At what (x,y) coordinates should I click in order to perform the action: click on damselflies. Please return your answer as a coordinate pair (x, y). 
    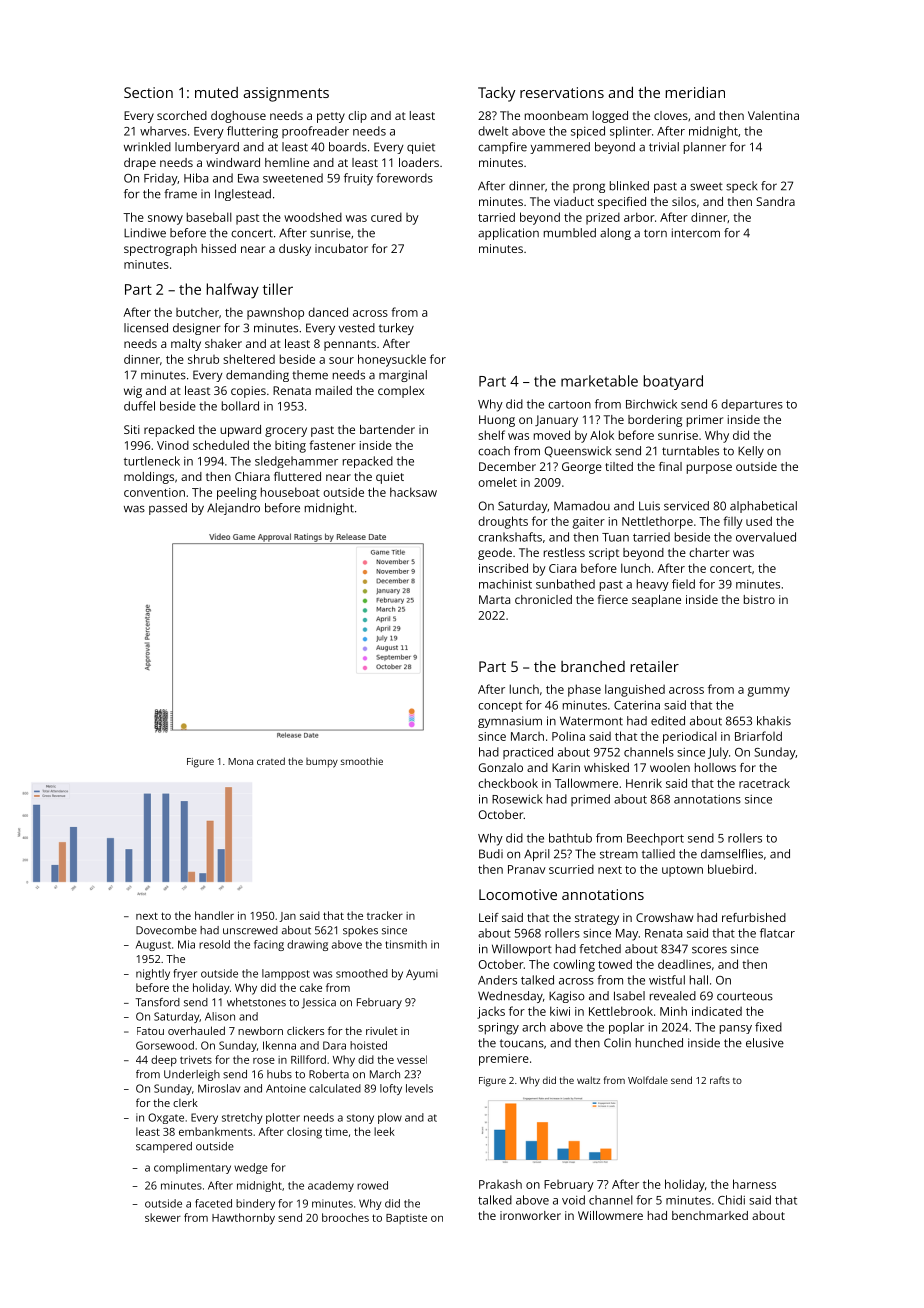
    Looking at the image, I should click on (732, 854).
